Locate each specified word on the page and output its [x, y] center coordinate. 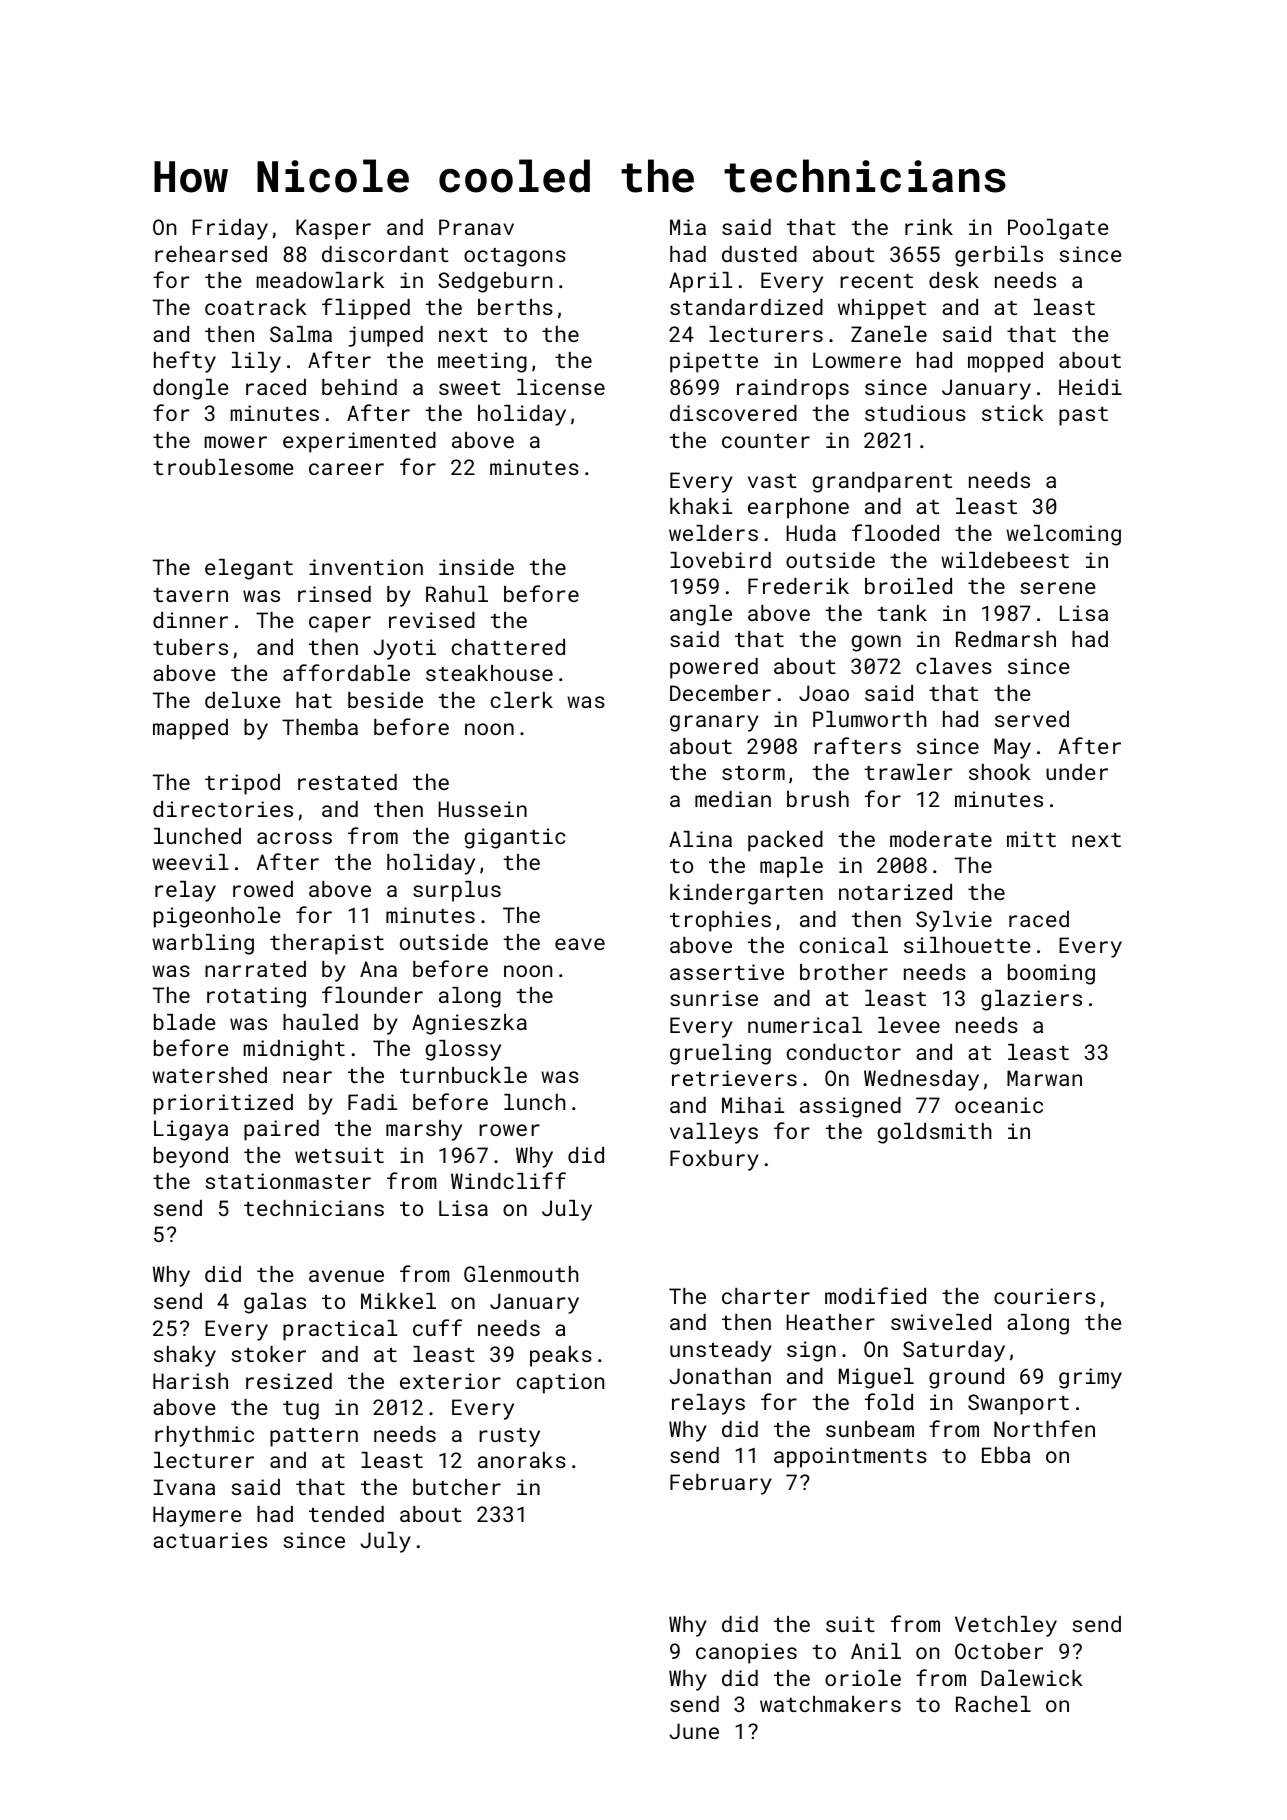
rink [929, 227]
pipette [714, 362]
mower [235, 442]
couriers [1044, 1296]
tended [346, 1514]
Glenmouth [521, 1274]
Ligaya [191, 1130]
